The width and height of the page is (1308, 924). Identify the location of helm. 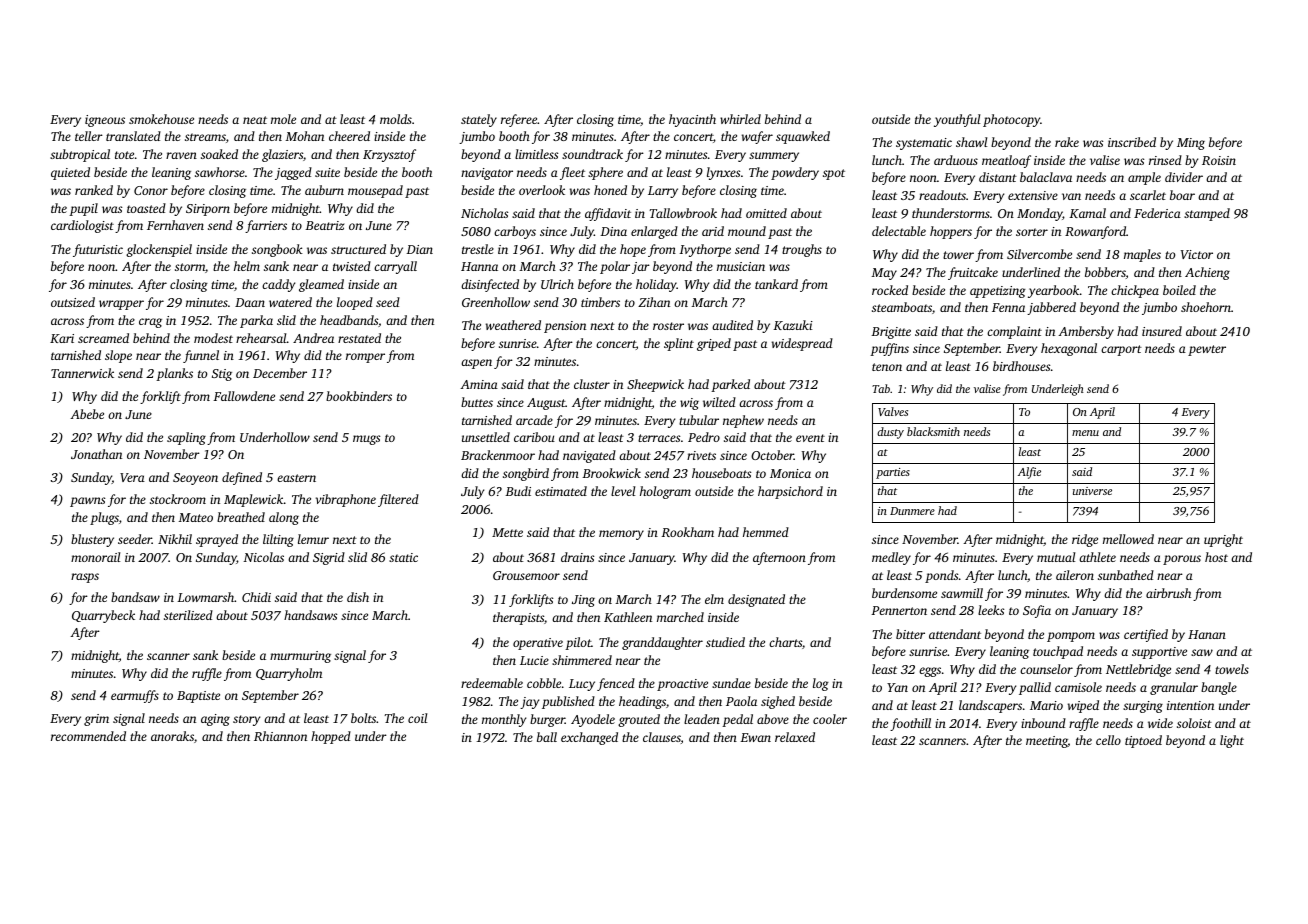
(247, 266).
